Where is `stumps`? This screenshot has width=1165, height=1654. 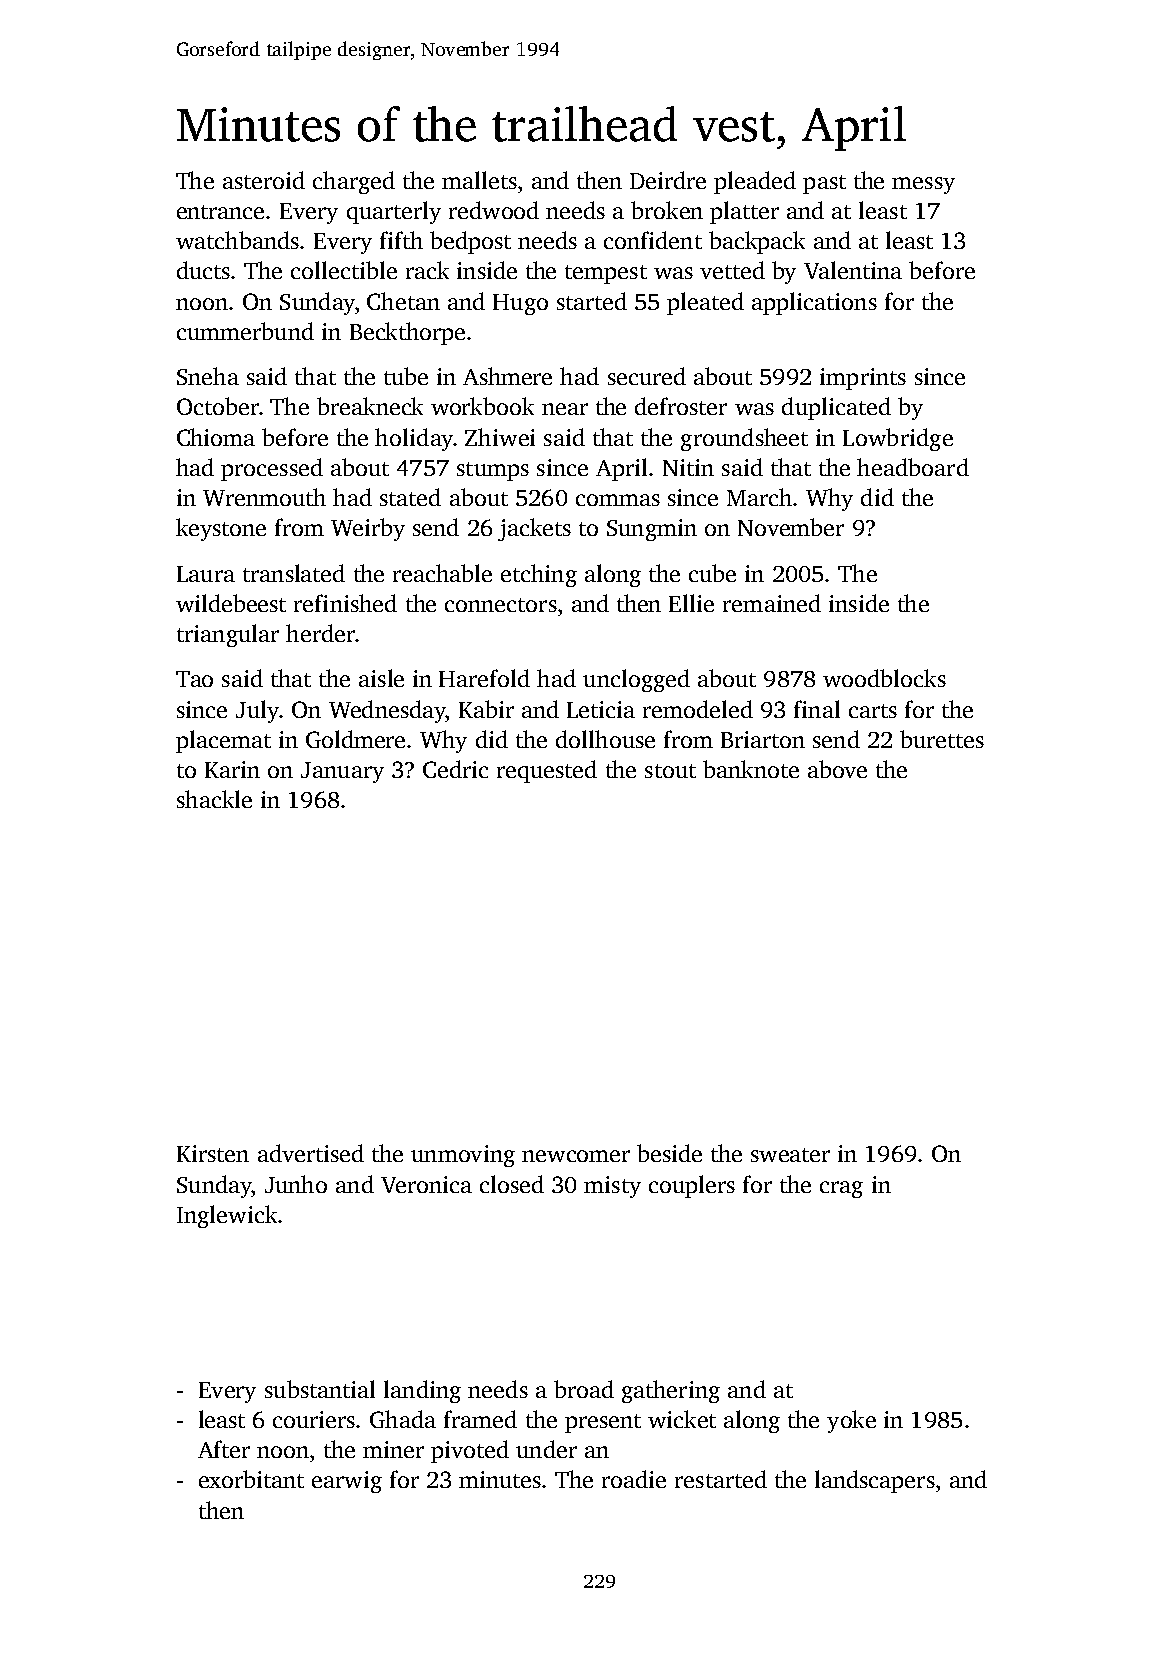
stumps is located at coordinates (493, 471).
